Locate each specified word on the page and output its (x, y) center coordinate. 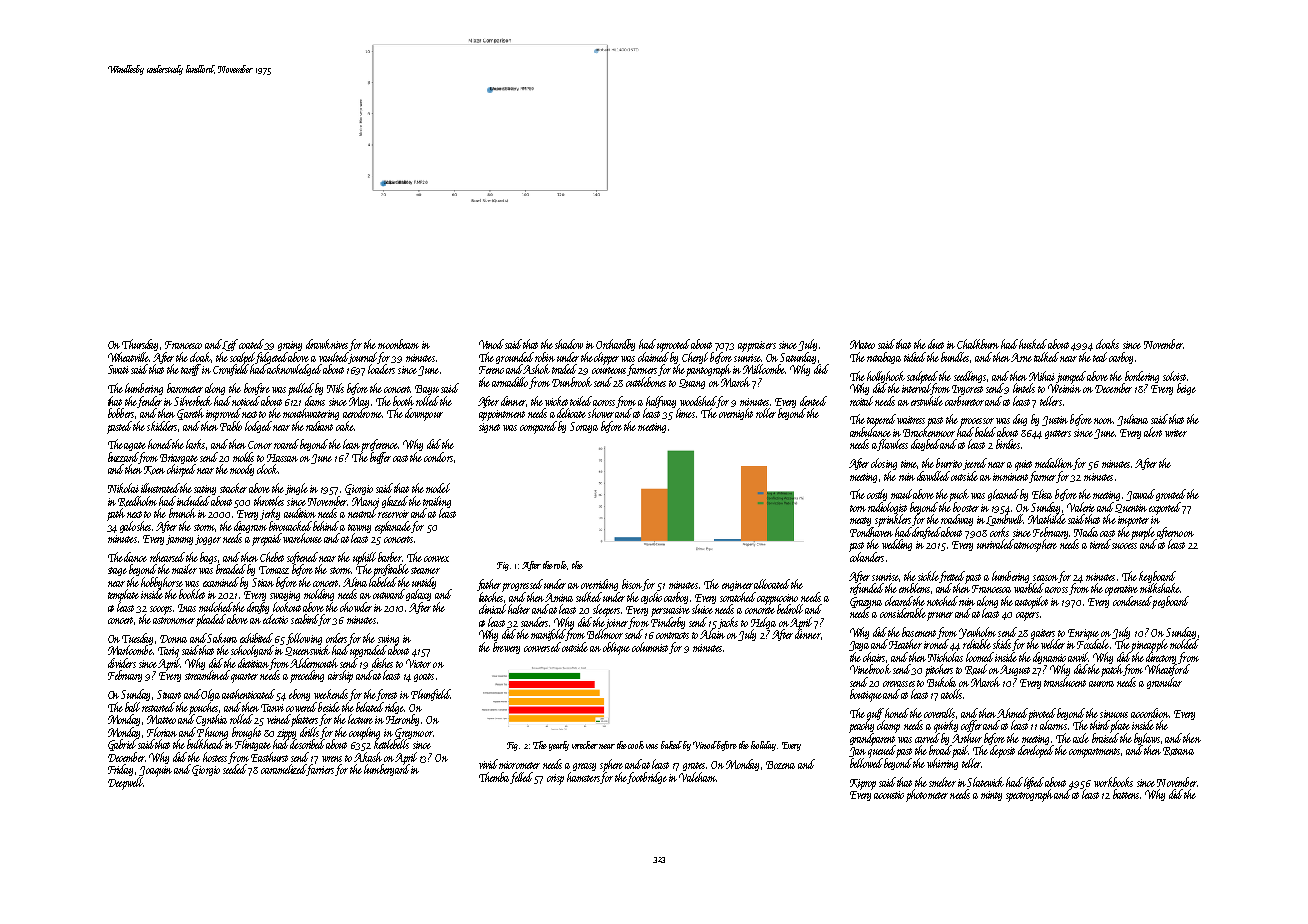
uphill (364, 558)
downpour (424, 414)
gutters (1058, 434)
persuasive (670, 611)
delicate (571, 413)
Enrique (1083, 634)
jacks (728, 623)
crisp (555, 779)
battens (1126, 794)
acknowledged (294, 370)
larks (195, 444)
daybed (926, 445)
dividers (122, 663)
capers (1027, 616)
